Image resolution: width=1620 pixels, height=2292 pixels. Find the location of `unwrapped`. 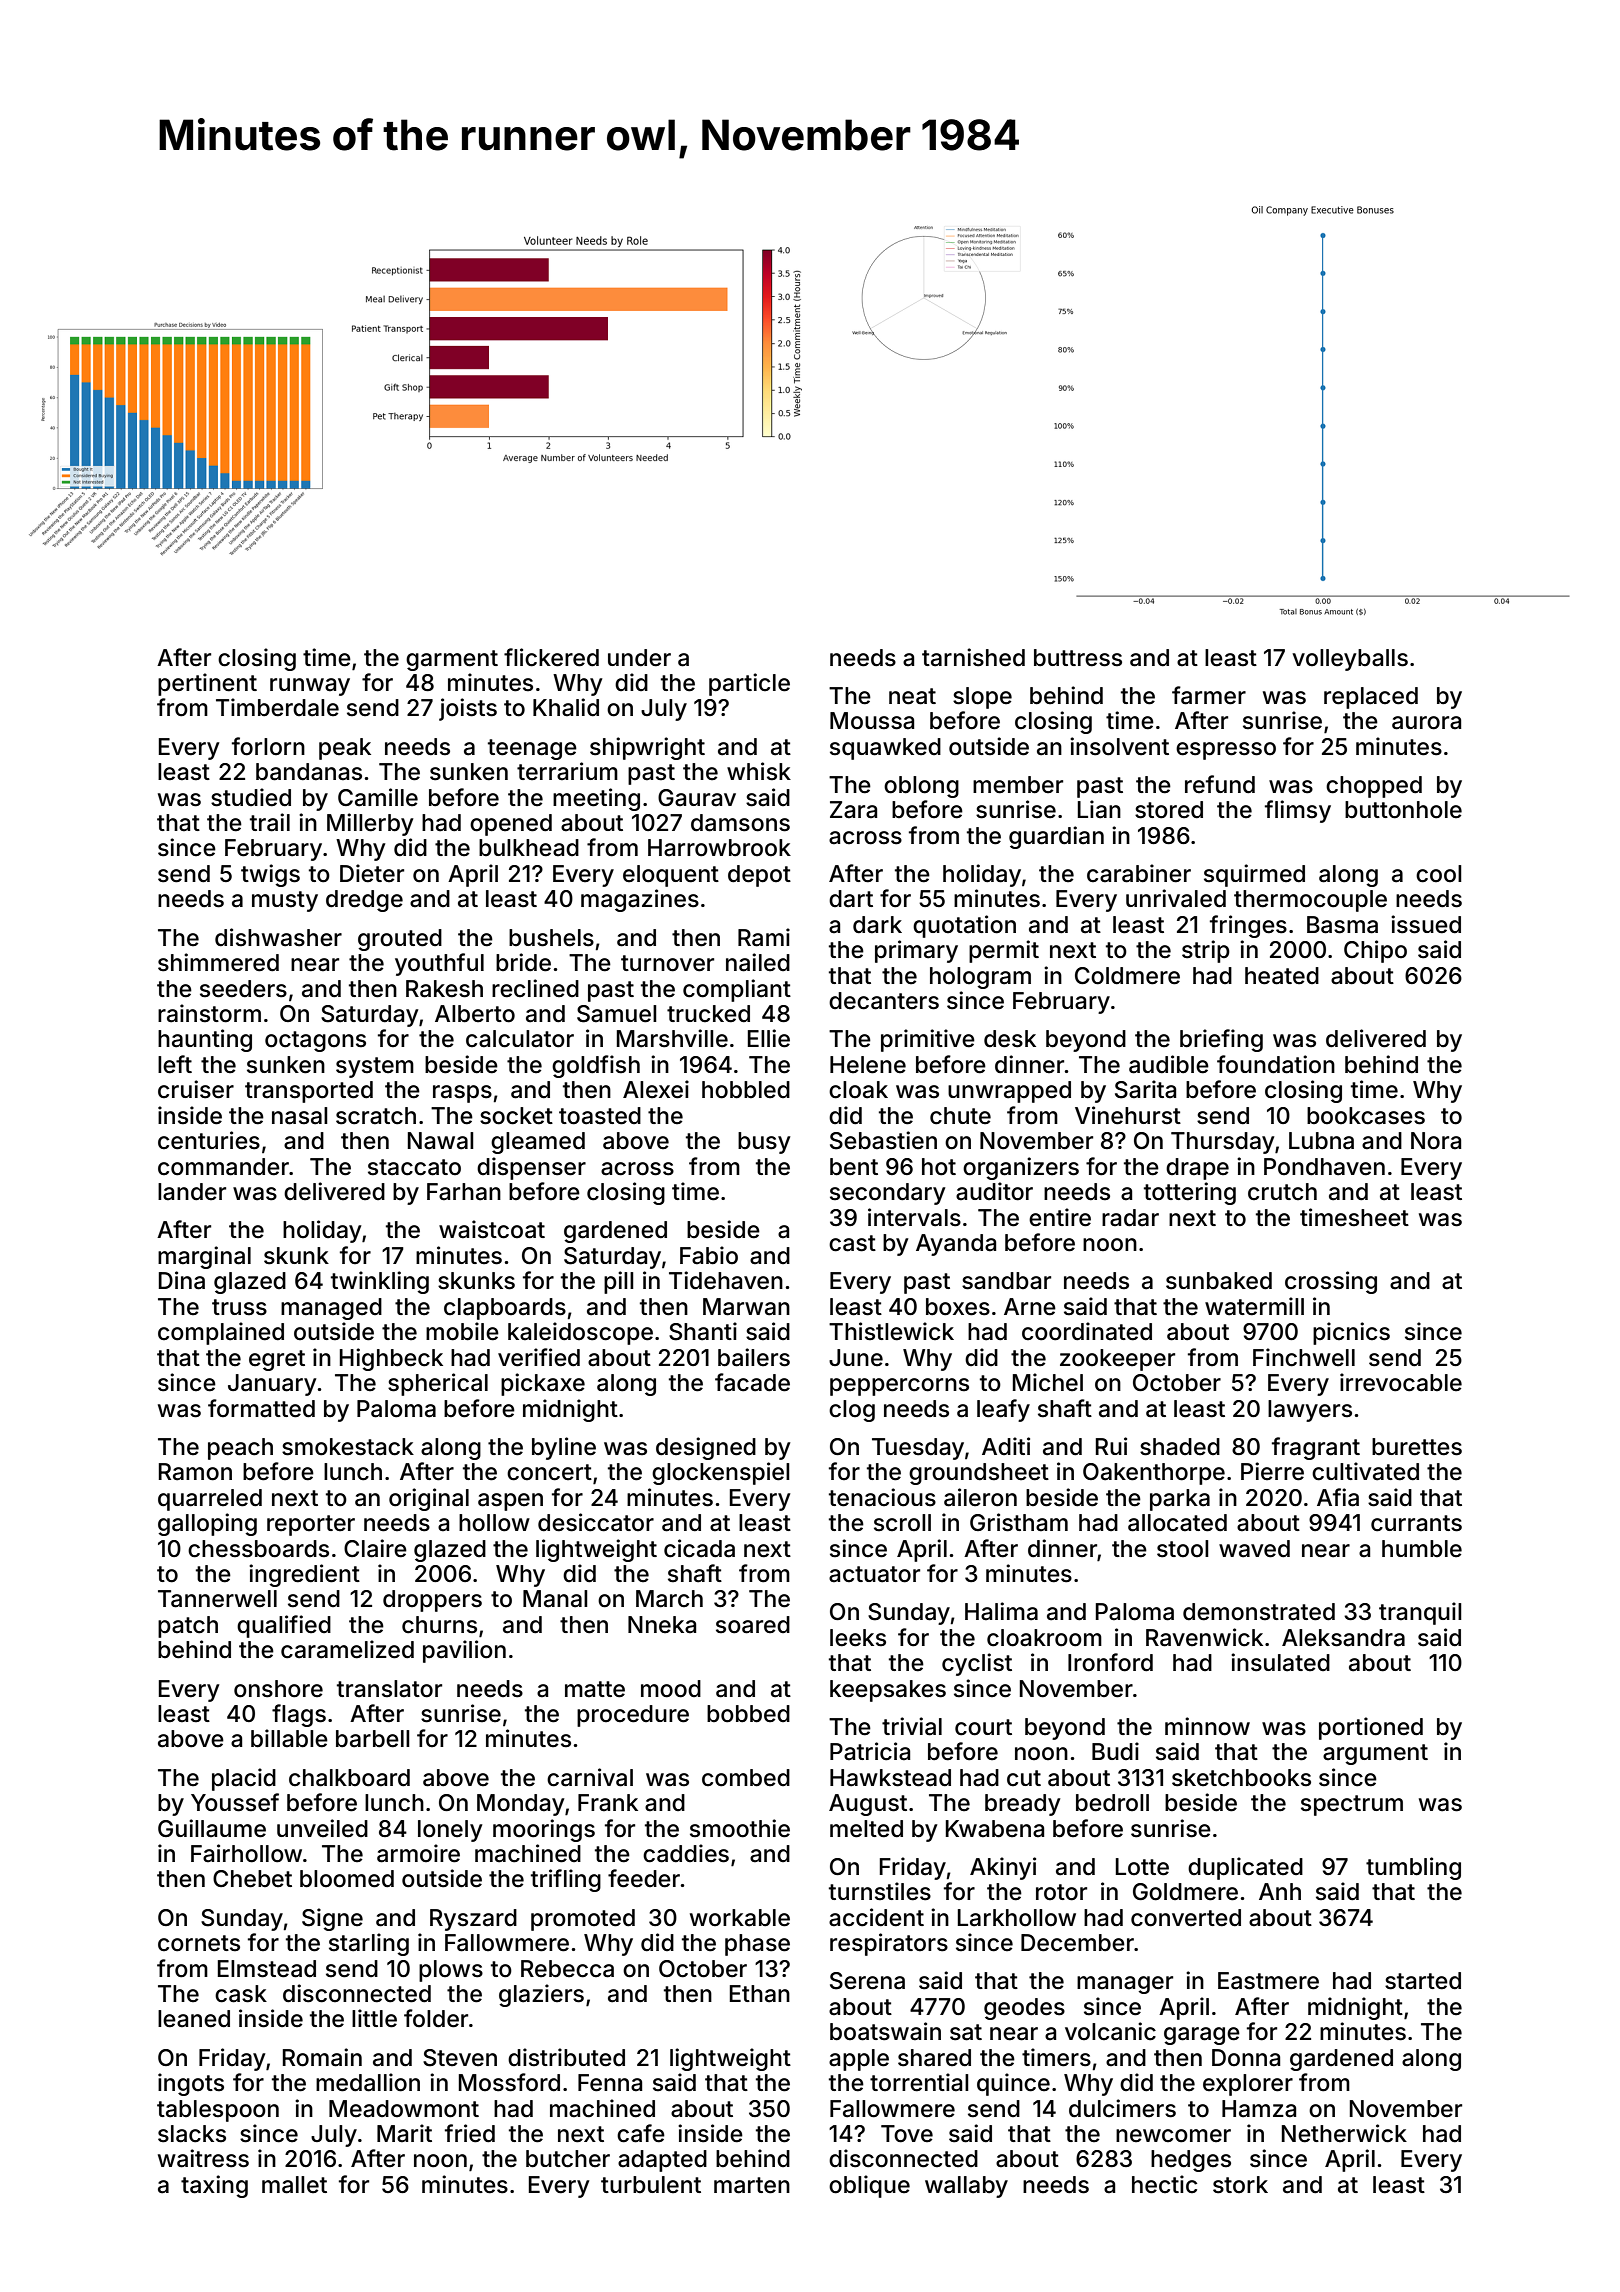

unwrapped is located at coordinates (1009, 1092).
